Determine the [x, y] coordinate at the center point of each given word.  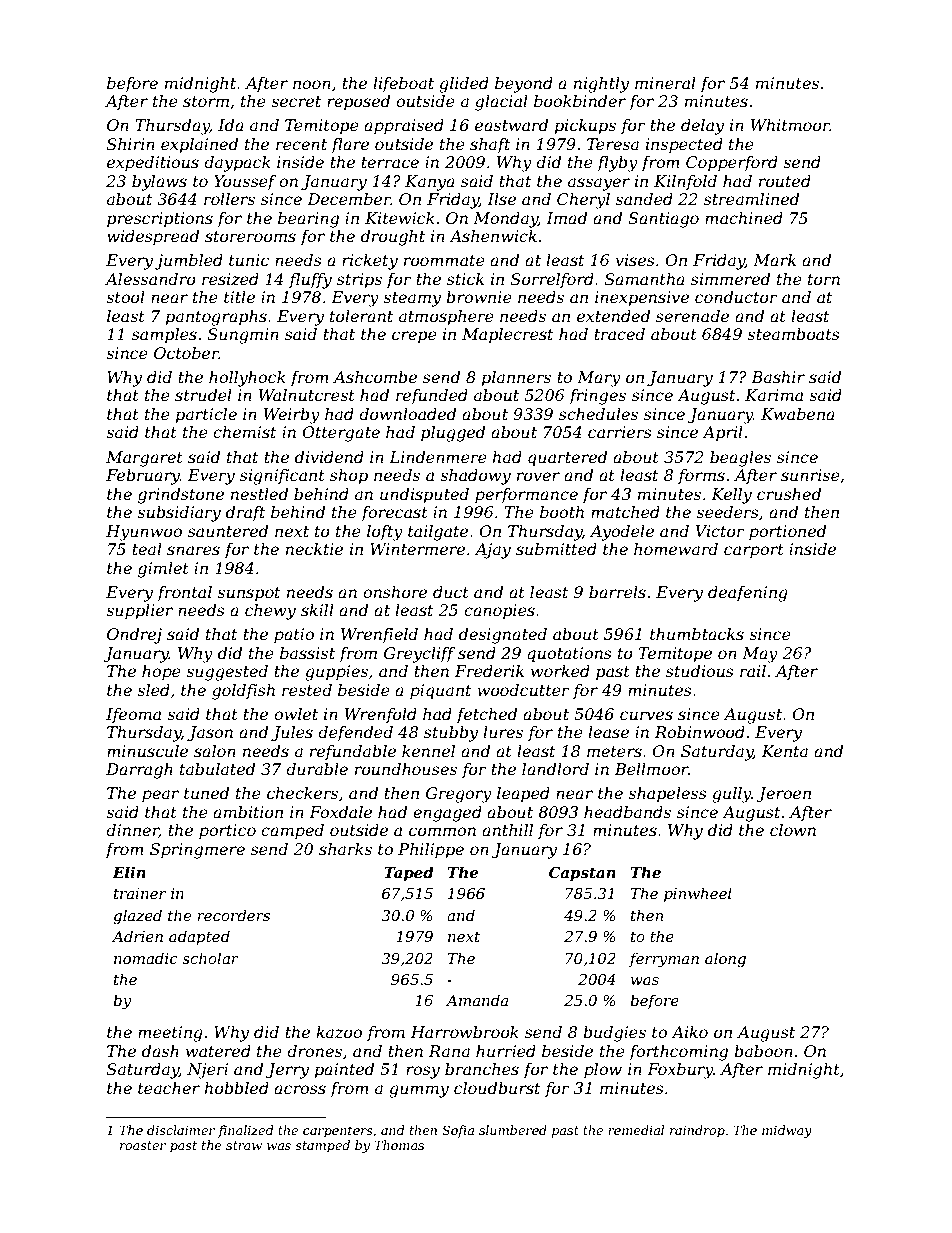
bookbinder [580, 101]
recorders [233, 915]
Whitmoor [790, 125]
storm [206, 101]
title [239, 297]
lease [608, 732]
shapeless [667, 795]
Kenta [785, 751]
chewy [270, 612]
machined [744, 218]
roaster [143, 1145]
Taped [409, 873]
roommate [444, 260]
